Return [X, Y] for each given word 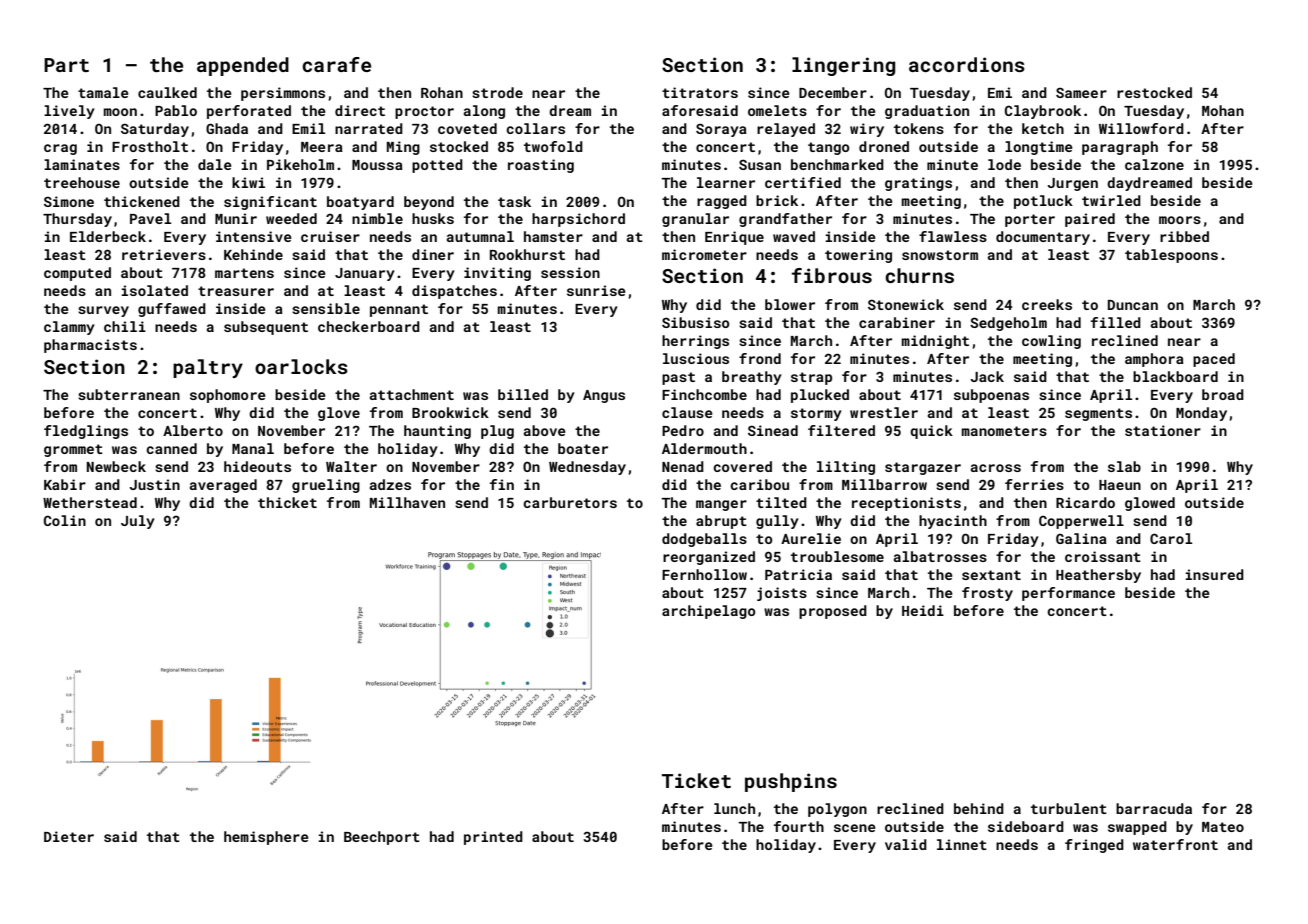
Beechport [382, 838]
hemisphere [266, 838]
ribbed [1184, 236]
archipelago [709, 612]
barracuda [1154, 808]
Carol [1171, 538]
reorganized [709, 558]
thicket [287, 502]
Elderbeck [108, 236]
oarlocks [301, 366]
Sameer [1081, 92]
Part [66, 65]
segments [1098, 414]
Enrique [734, 238]
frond [760, 358]
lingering [843, 66]
